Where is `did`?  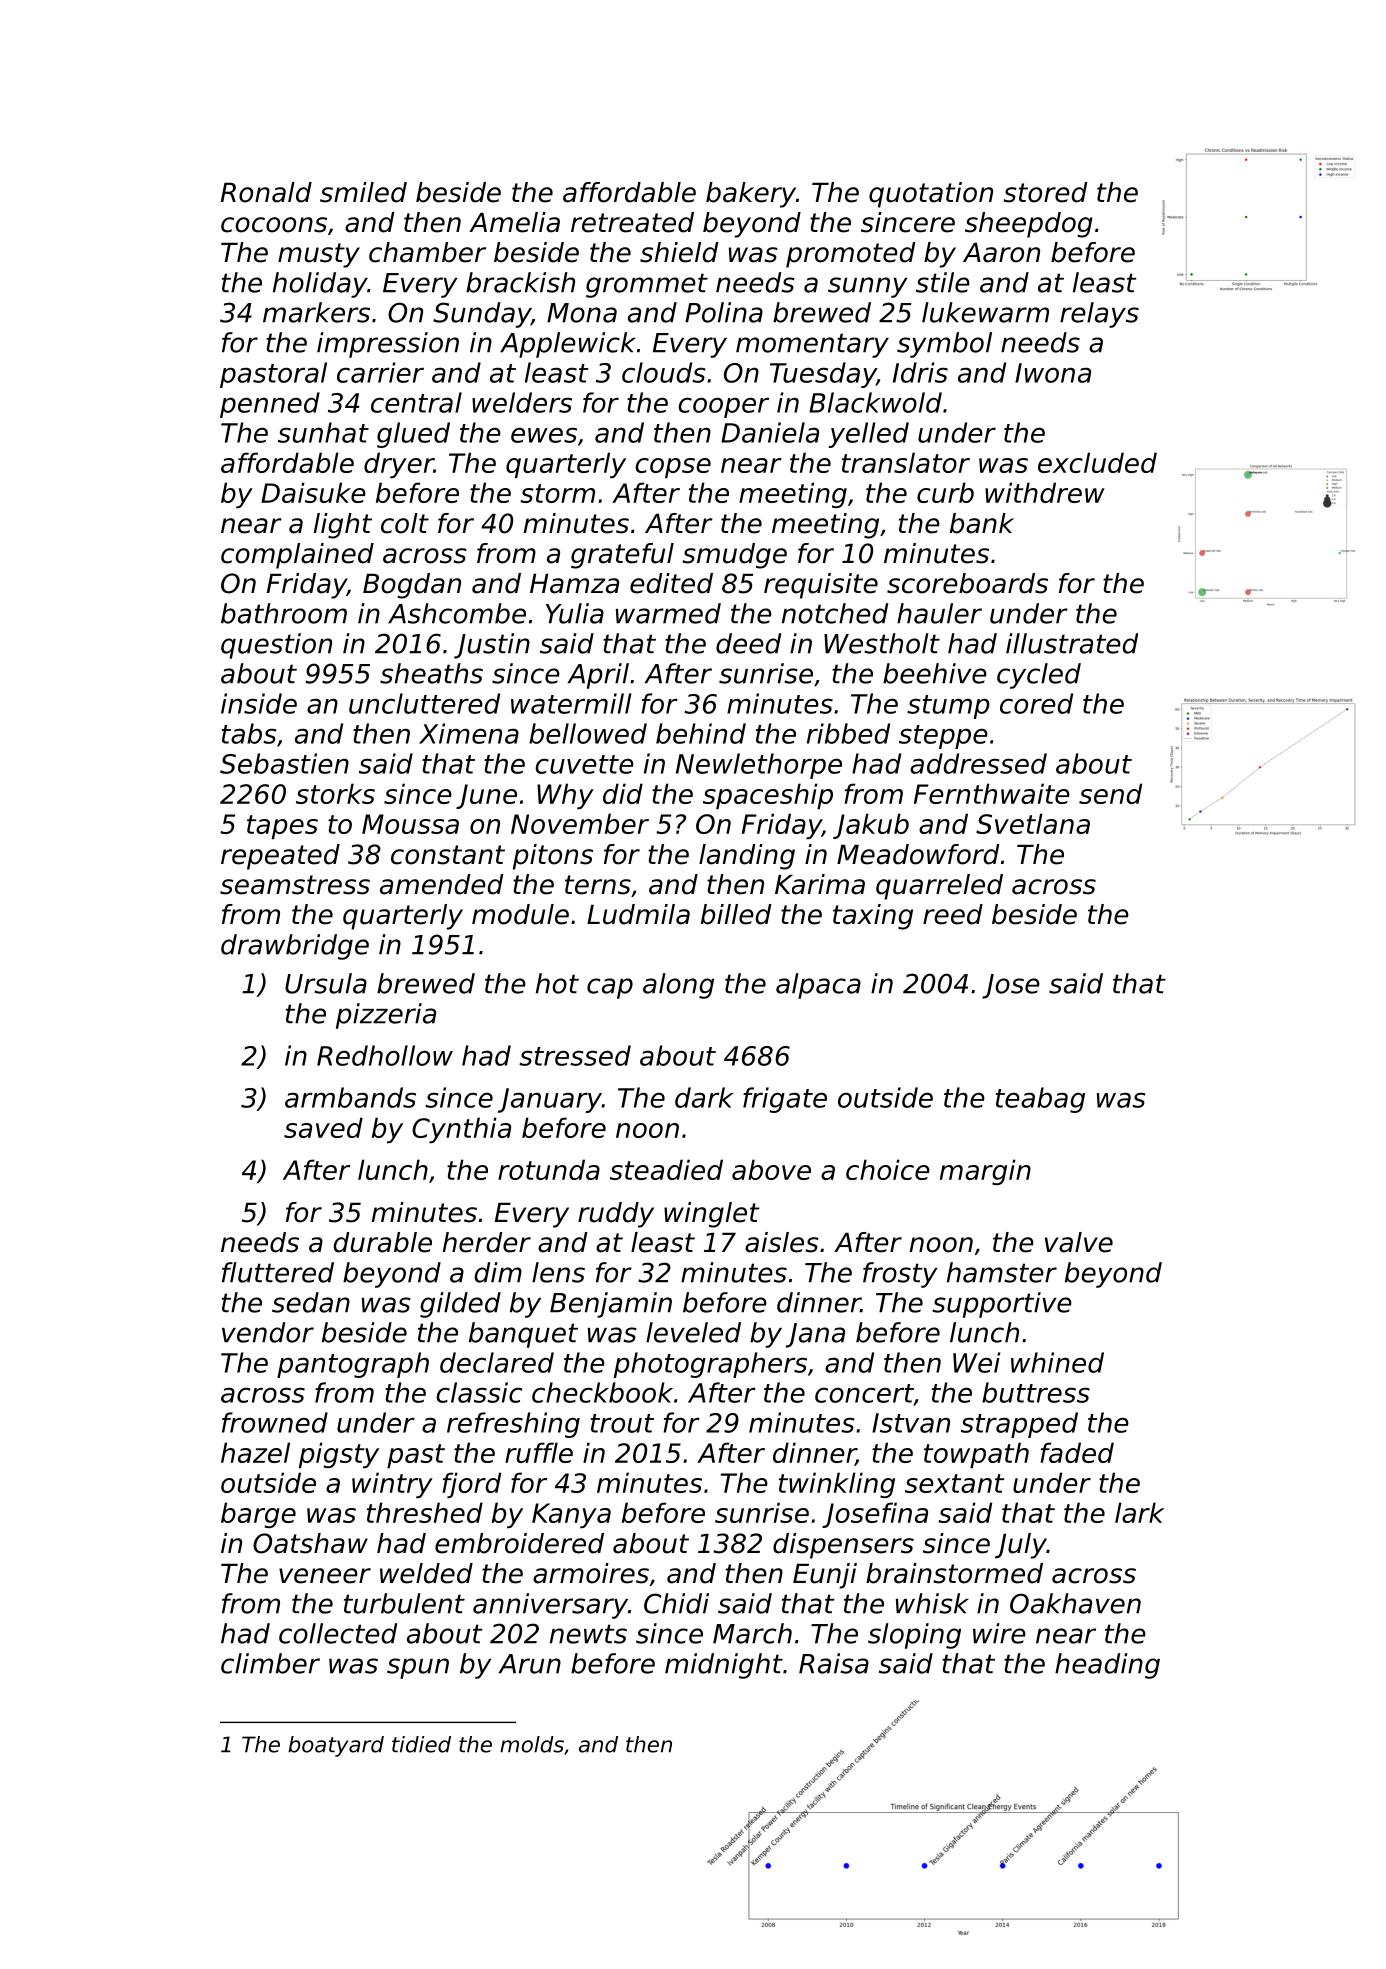 did is located at coordinates (623, 793).
